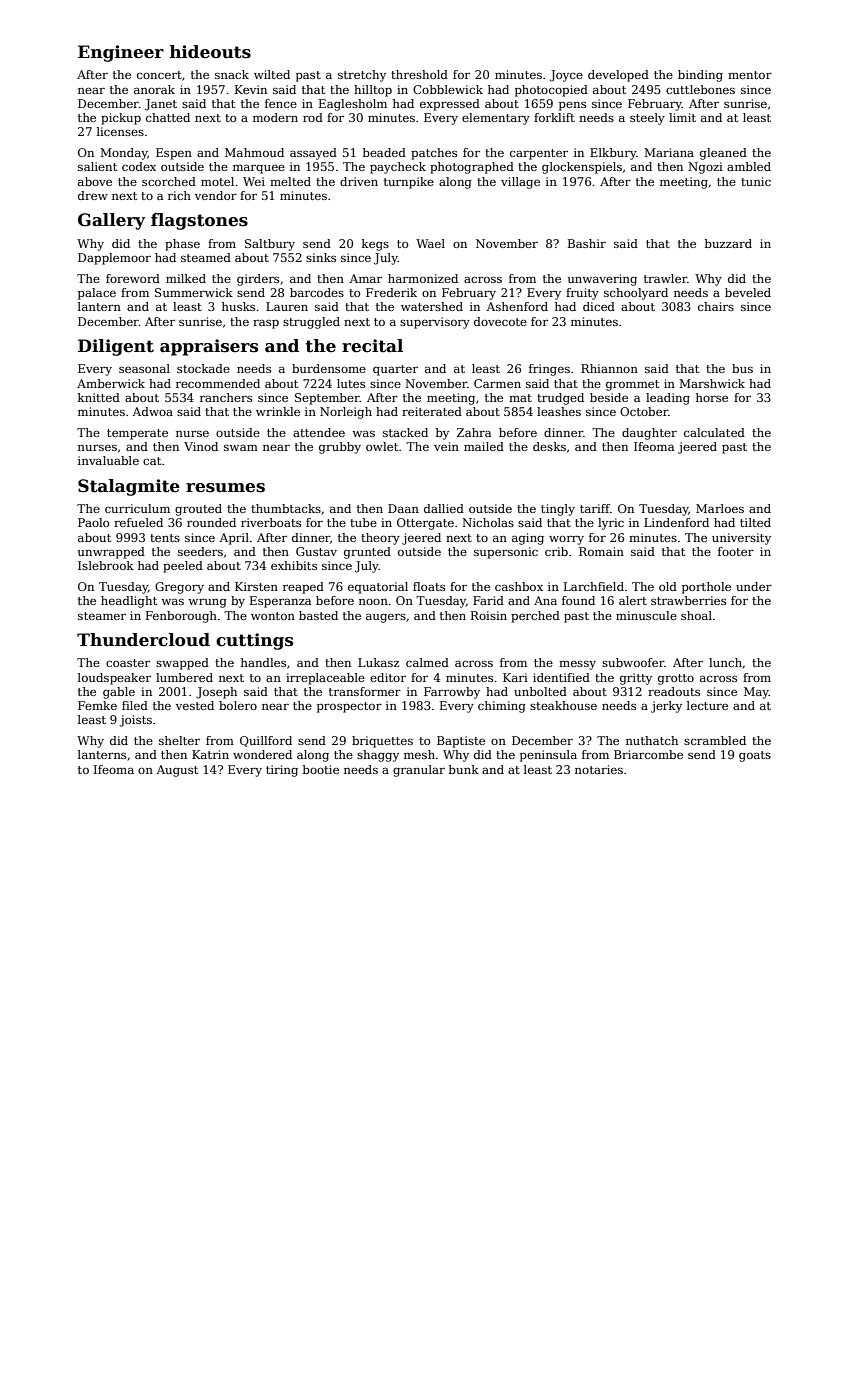 This image has width=849, height=1400. What do you see at coordinates (273, 616) in the image?
I see `wonton` at bounding box center [273, 616].
